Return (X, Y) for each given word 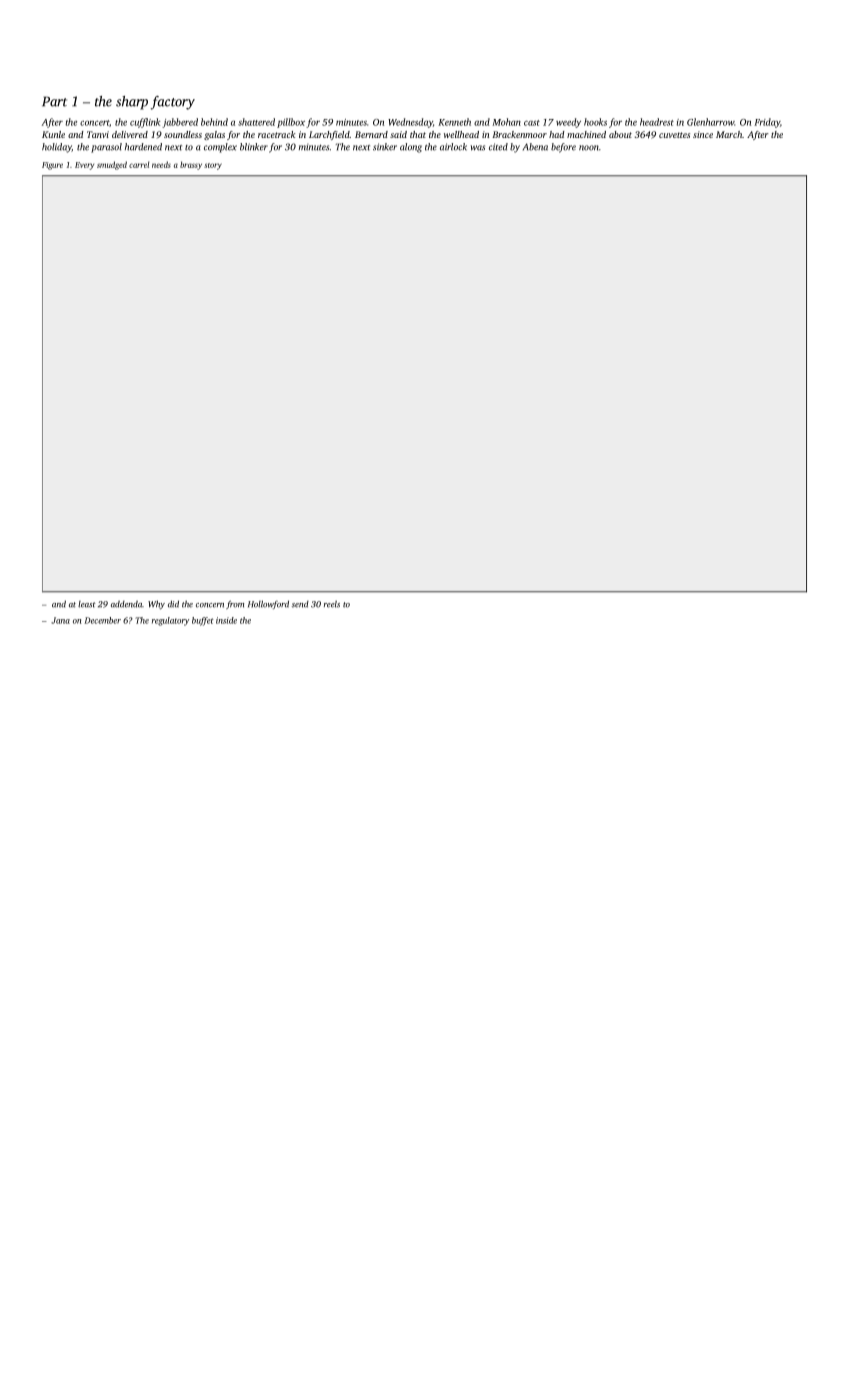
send (300, 604)
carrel (139, 164)
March (729, 134)
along (411, 148)
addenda (126, 604)
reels (332, 604)
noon (589, 148)
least (87, 604)
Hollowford (268, 604)
